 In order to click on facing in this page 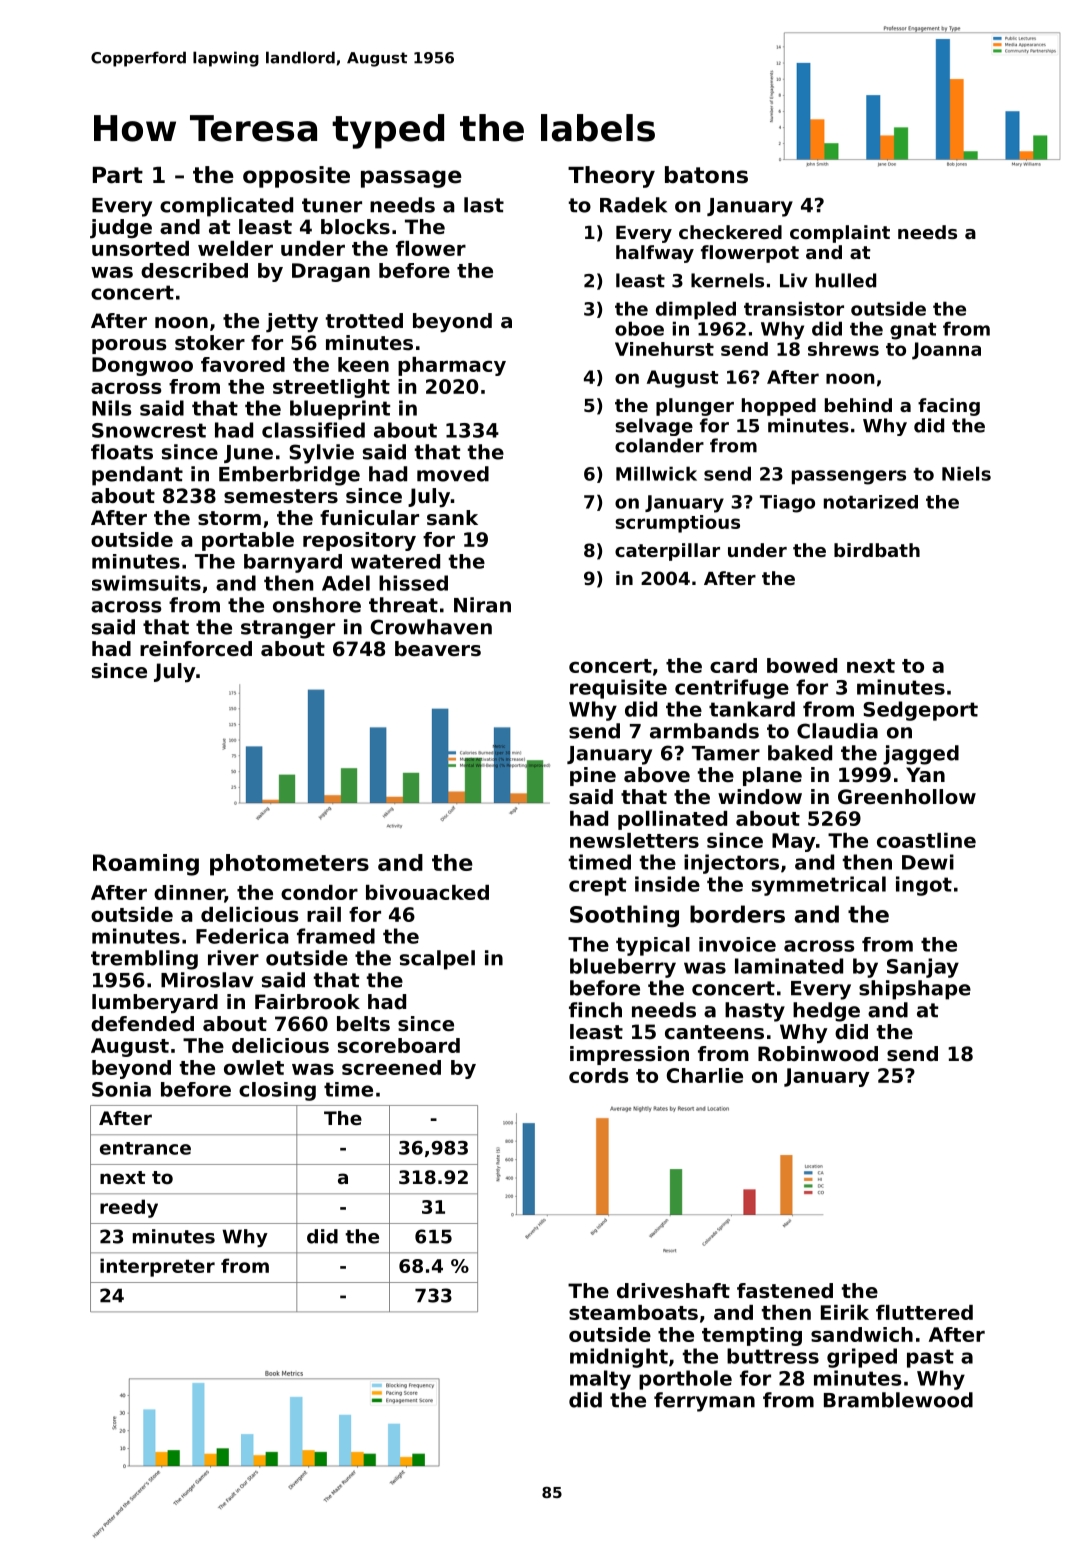, I will do `click(949, 407)`.
